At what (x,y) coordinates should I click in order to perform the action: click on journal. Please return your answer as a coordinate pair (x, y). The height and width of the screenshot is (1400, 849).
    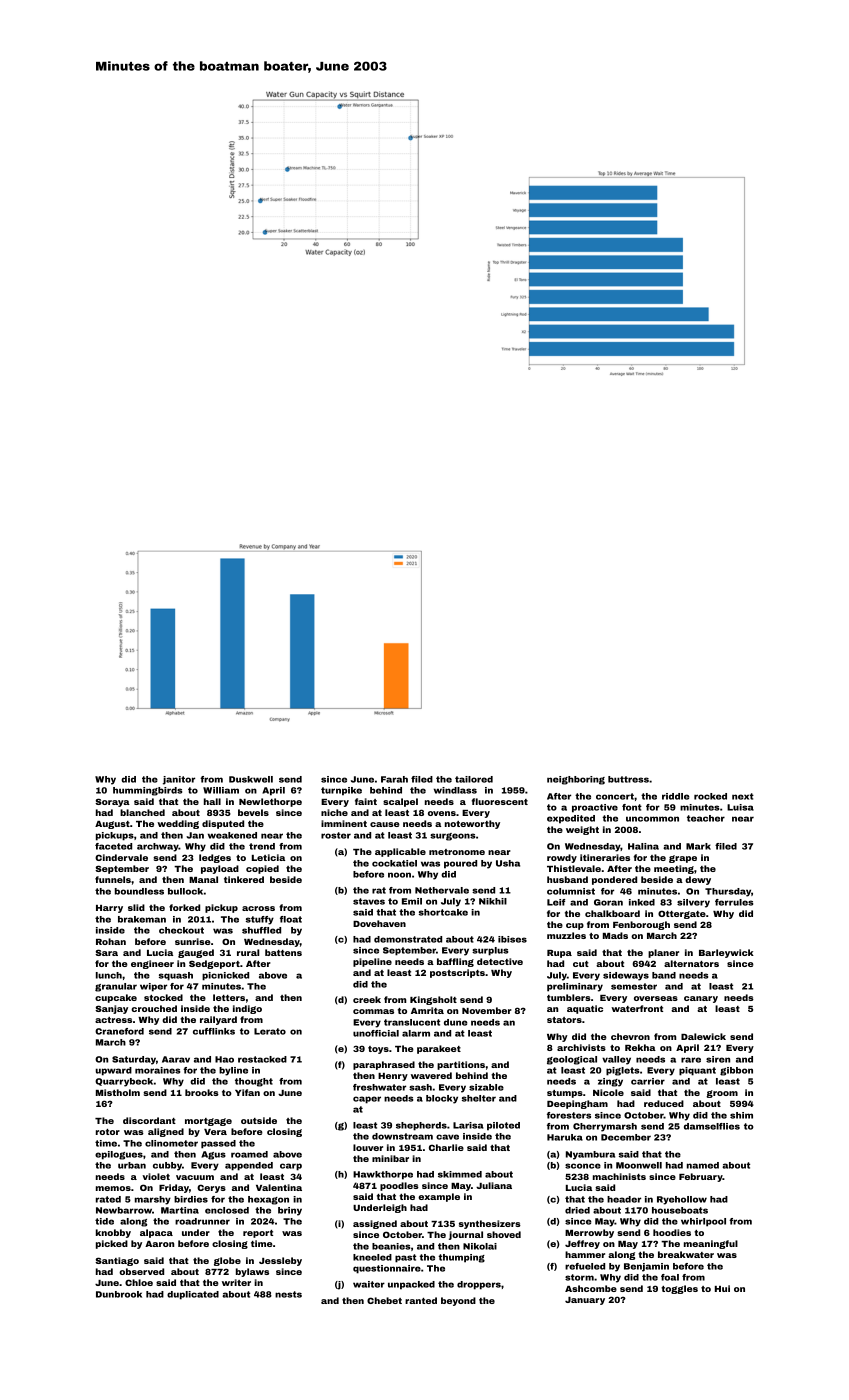
    Looking at the image, I should click on (466, 1235).
